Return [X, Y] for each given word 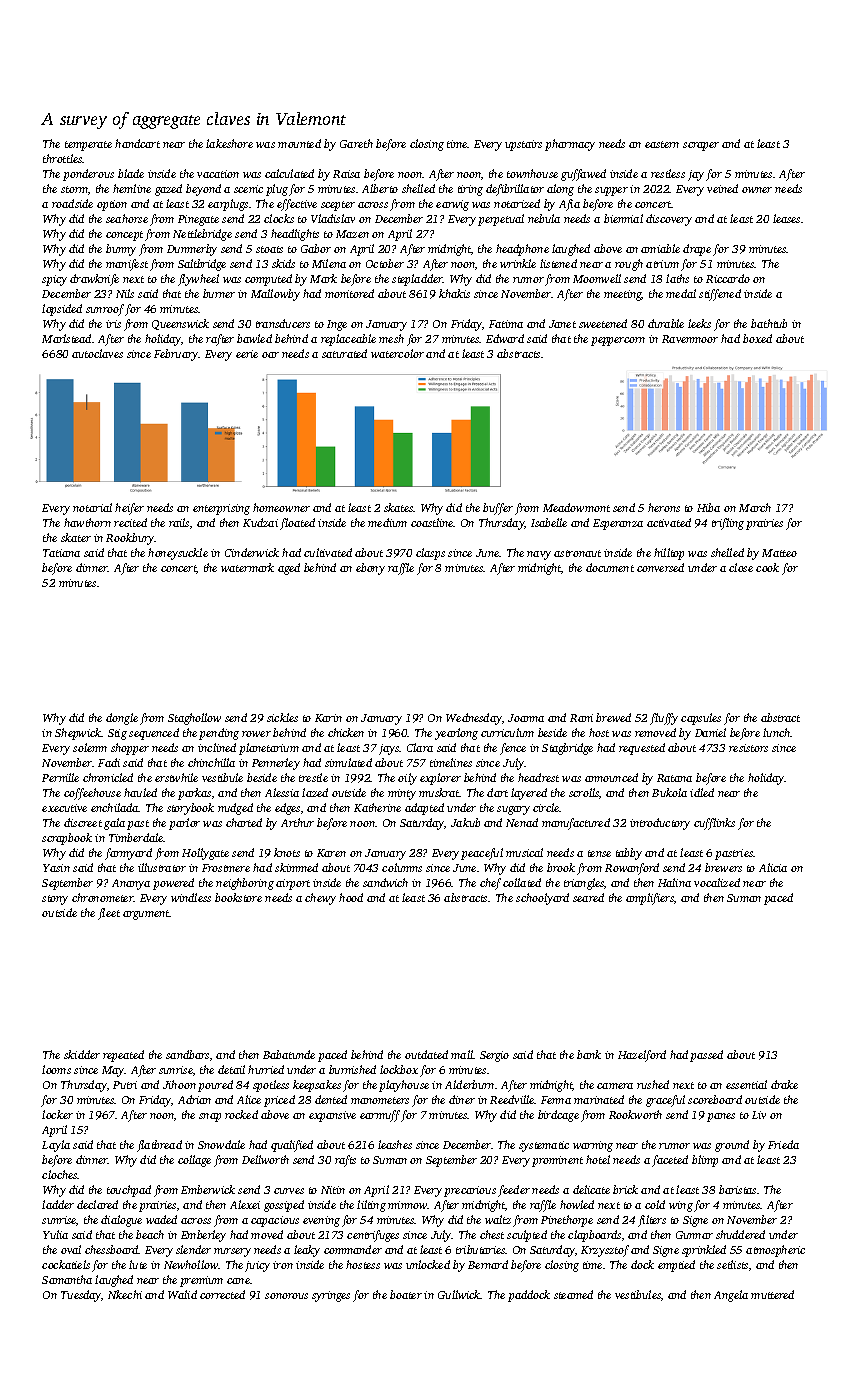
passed [706, 1056]
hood [351, 897]
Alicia [773, 867]
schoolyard [542, 899]
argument [146, 915]
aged [289, 569]
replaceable [348, 340]
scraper [701, 146]
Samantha [67, 1279]
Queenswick [180, 324]
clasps [430, 554]
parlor [184, 824]
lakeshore [229, 143]
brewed [613, 717]
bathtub [769, 323]
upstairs [523, 145]
